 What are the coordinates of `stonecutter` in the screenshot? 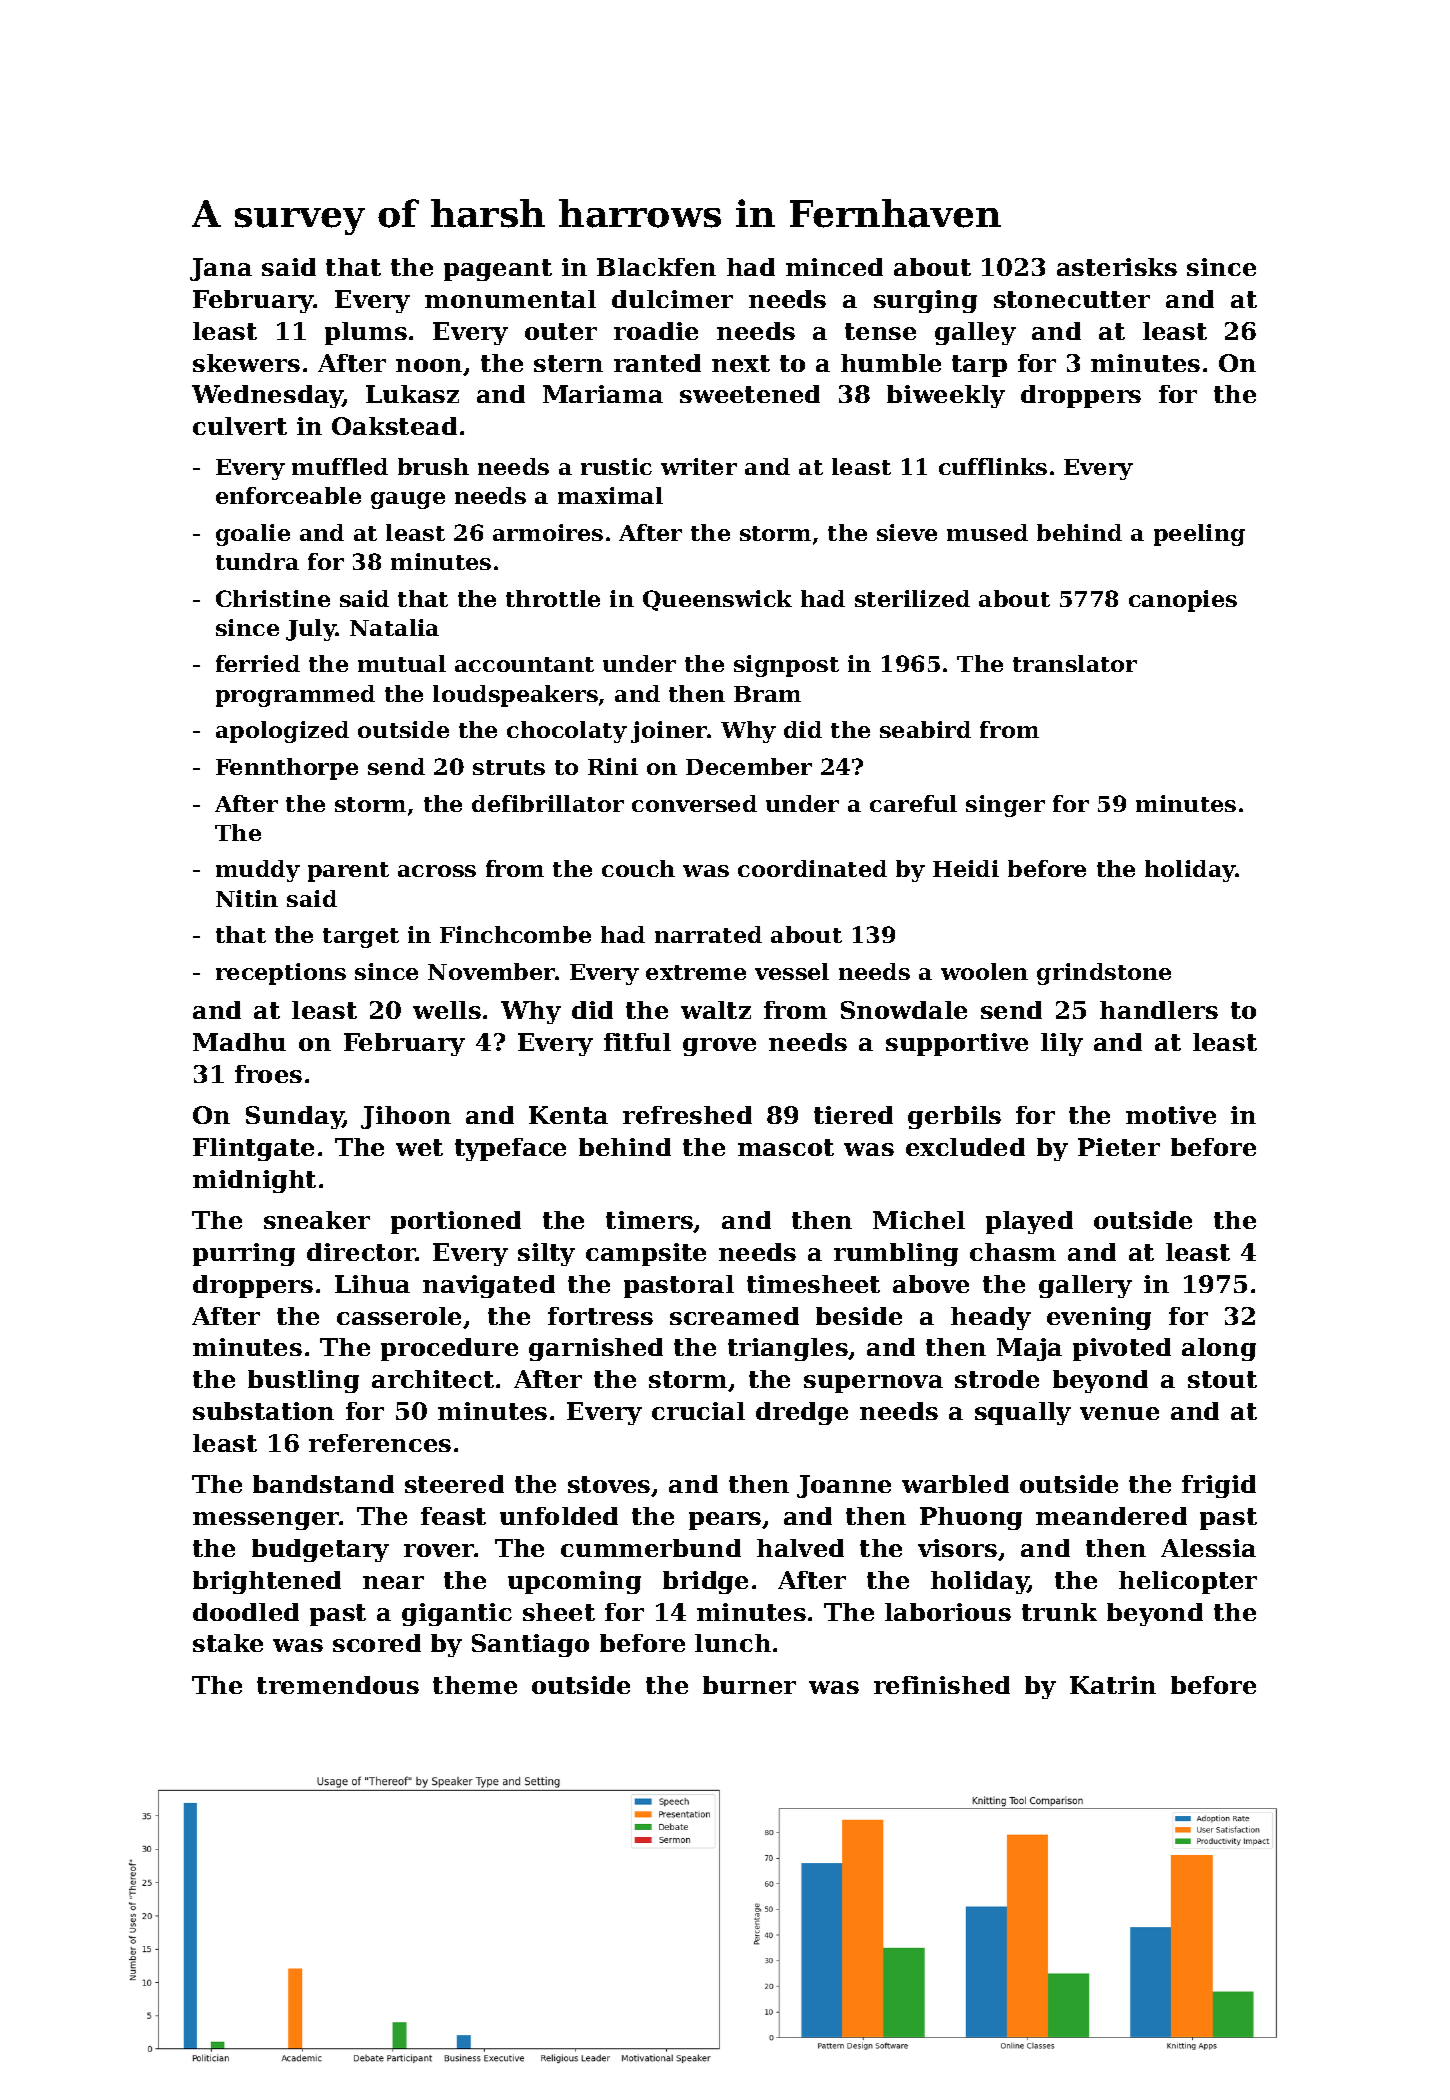 It's located at (1072, 299).
